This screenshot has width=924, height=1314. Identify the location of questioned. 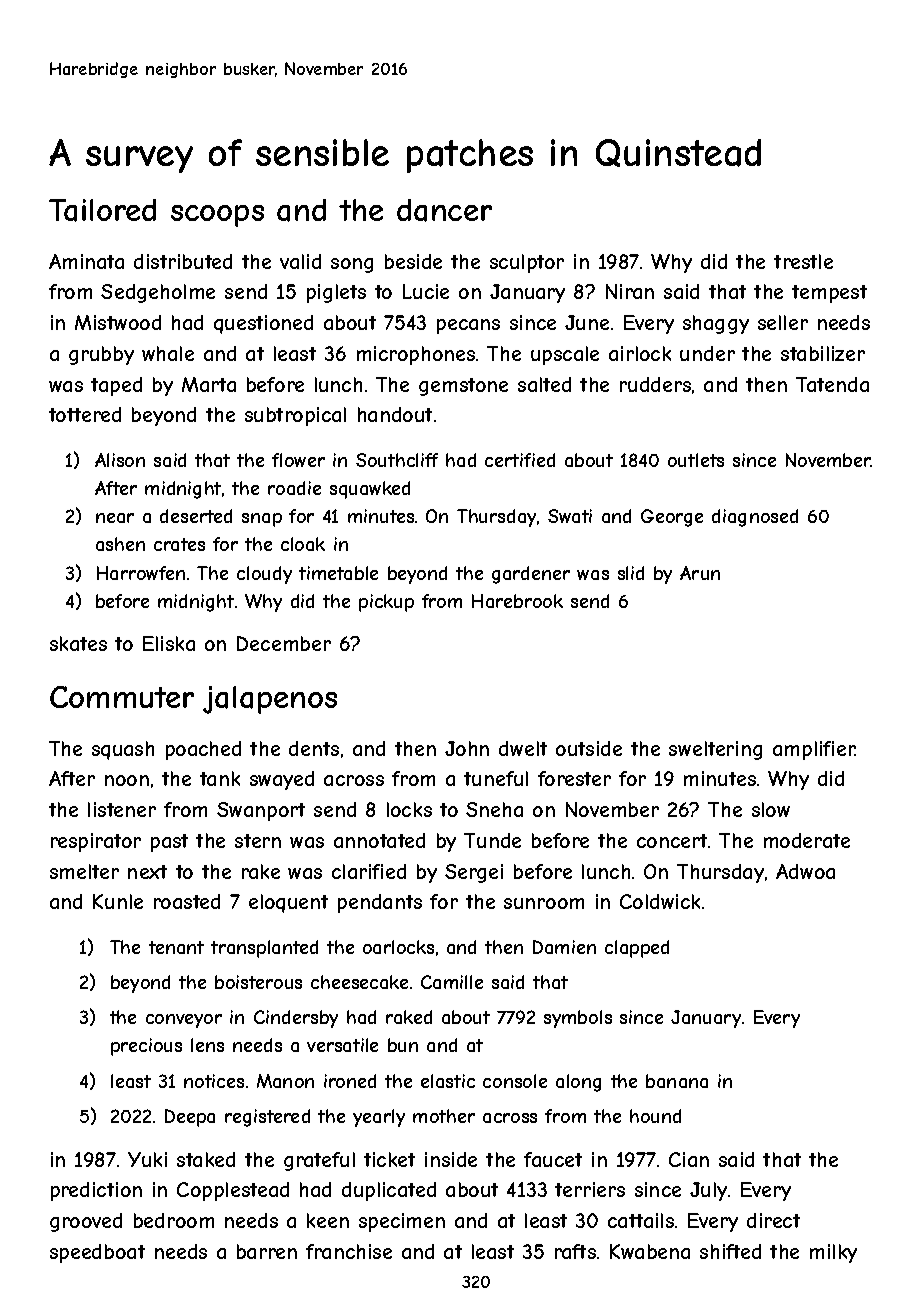
(263, 324).
